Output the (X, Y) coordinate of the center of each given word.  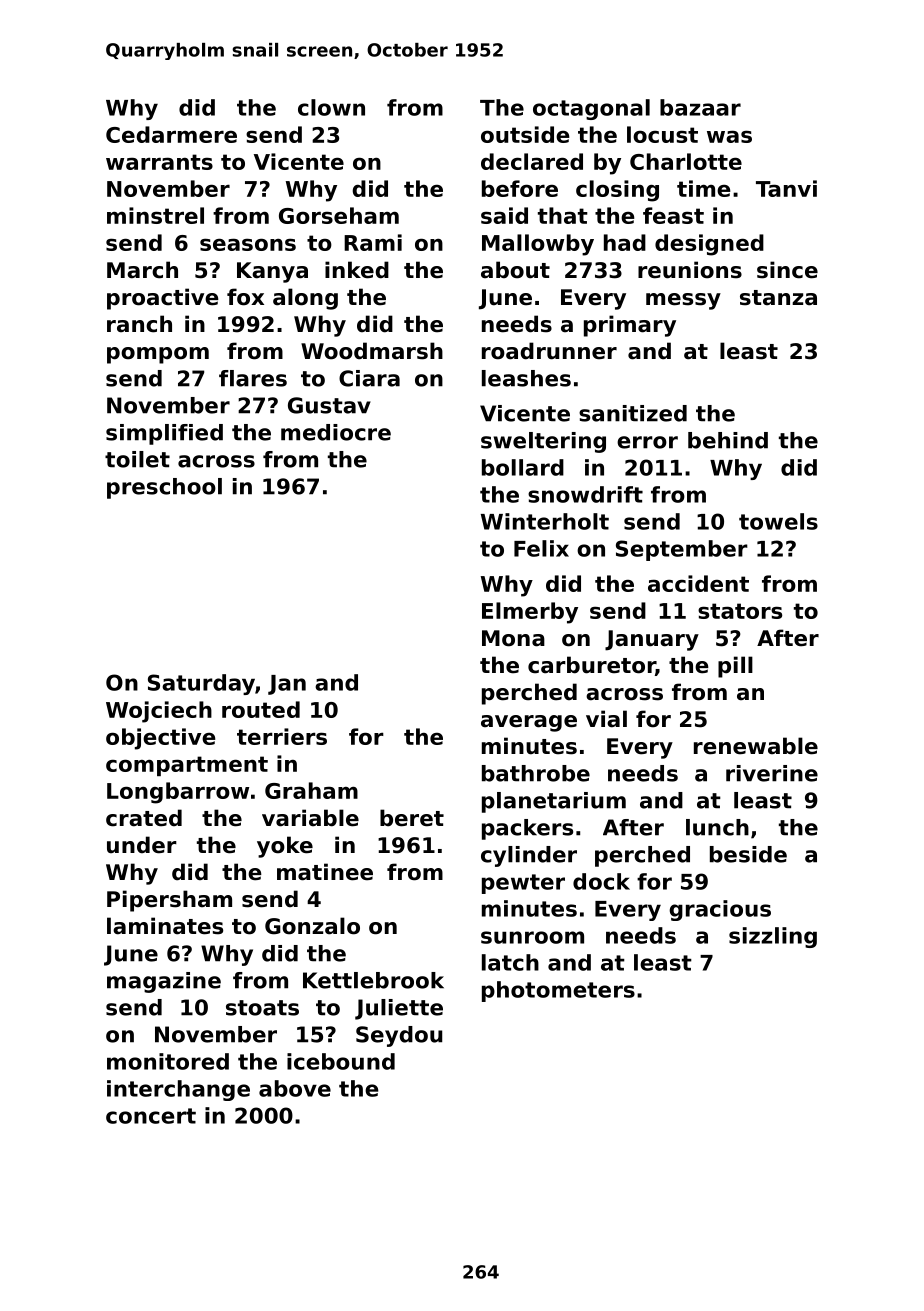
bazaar (700, 107)
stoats (262, 1008)
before (520, 188)
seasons (248, 244)
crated (144, 818)
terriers (282, 736)
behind (728, 440)
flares (253, 378)
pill (735, 667)
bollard (523, 467)
